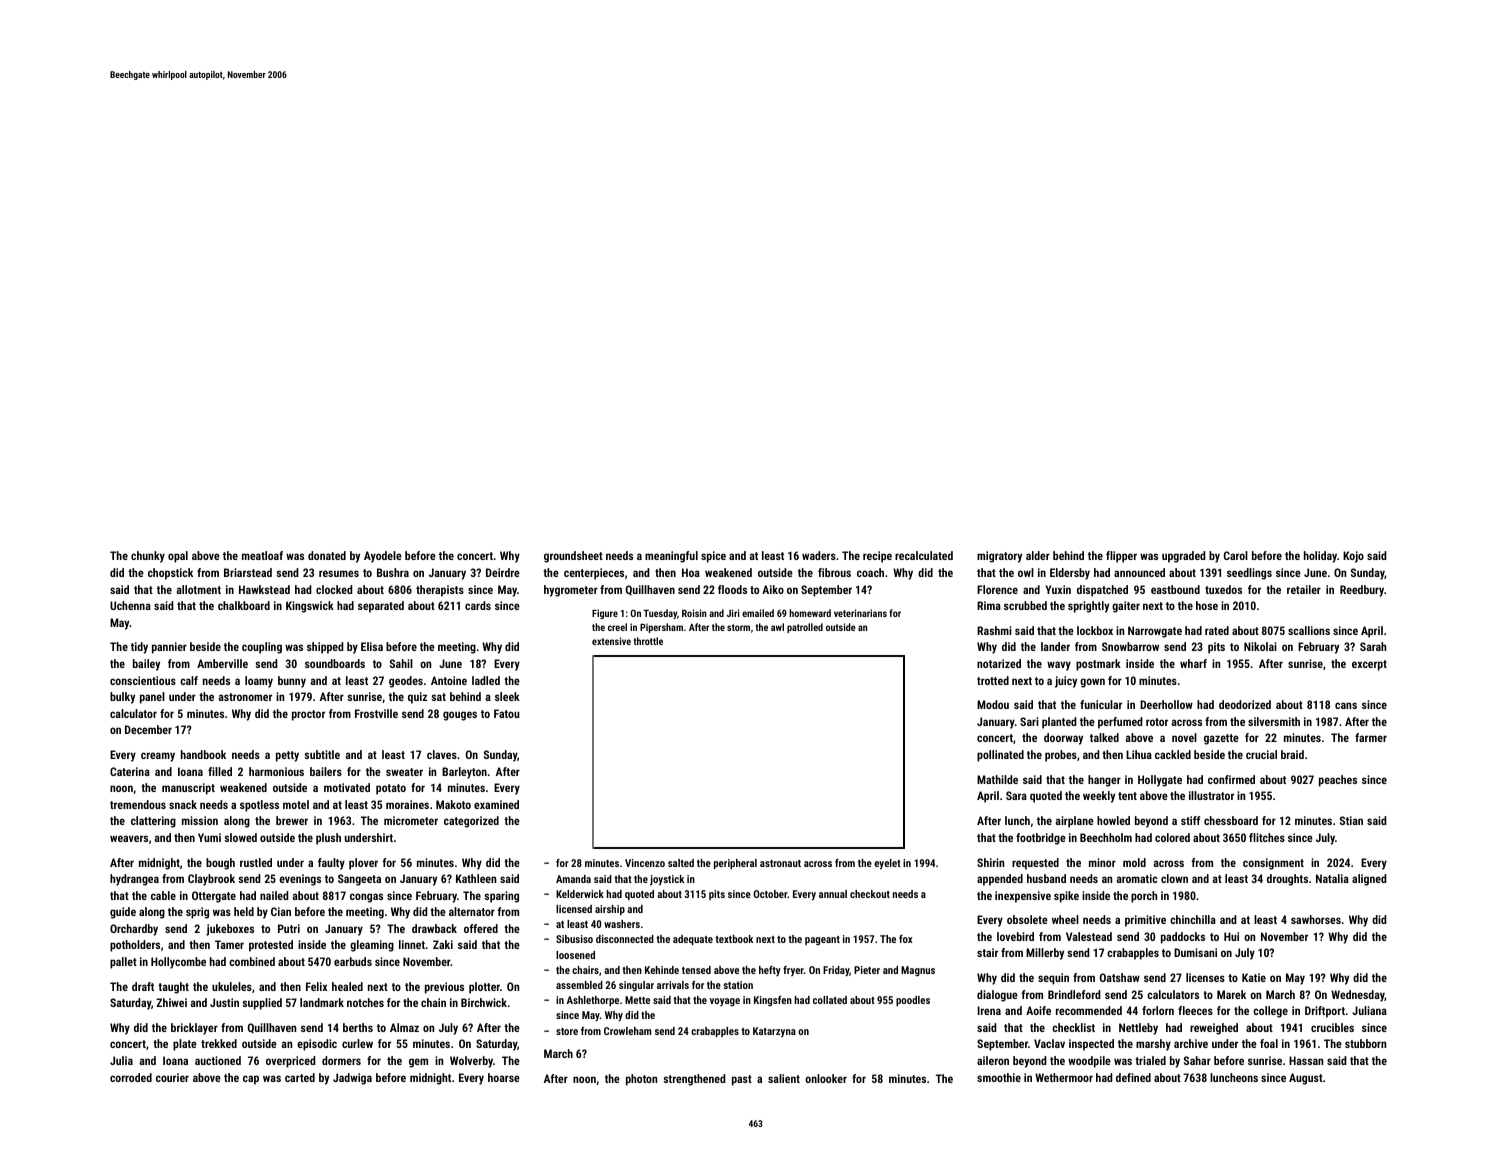 This document has width=1497, height=1157. Describe the element at coordinates (507, 713) in the document. I see `Fatou` at that location.
